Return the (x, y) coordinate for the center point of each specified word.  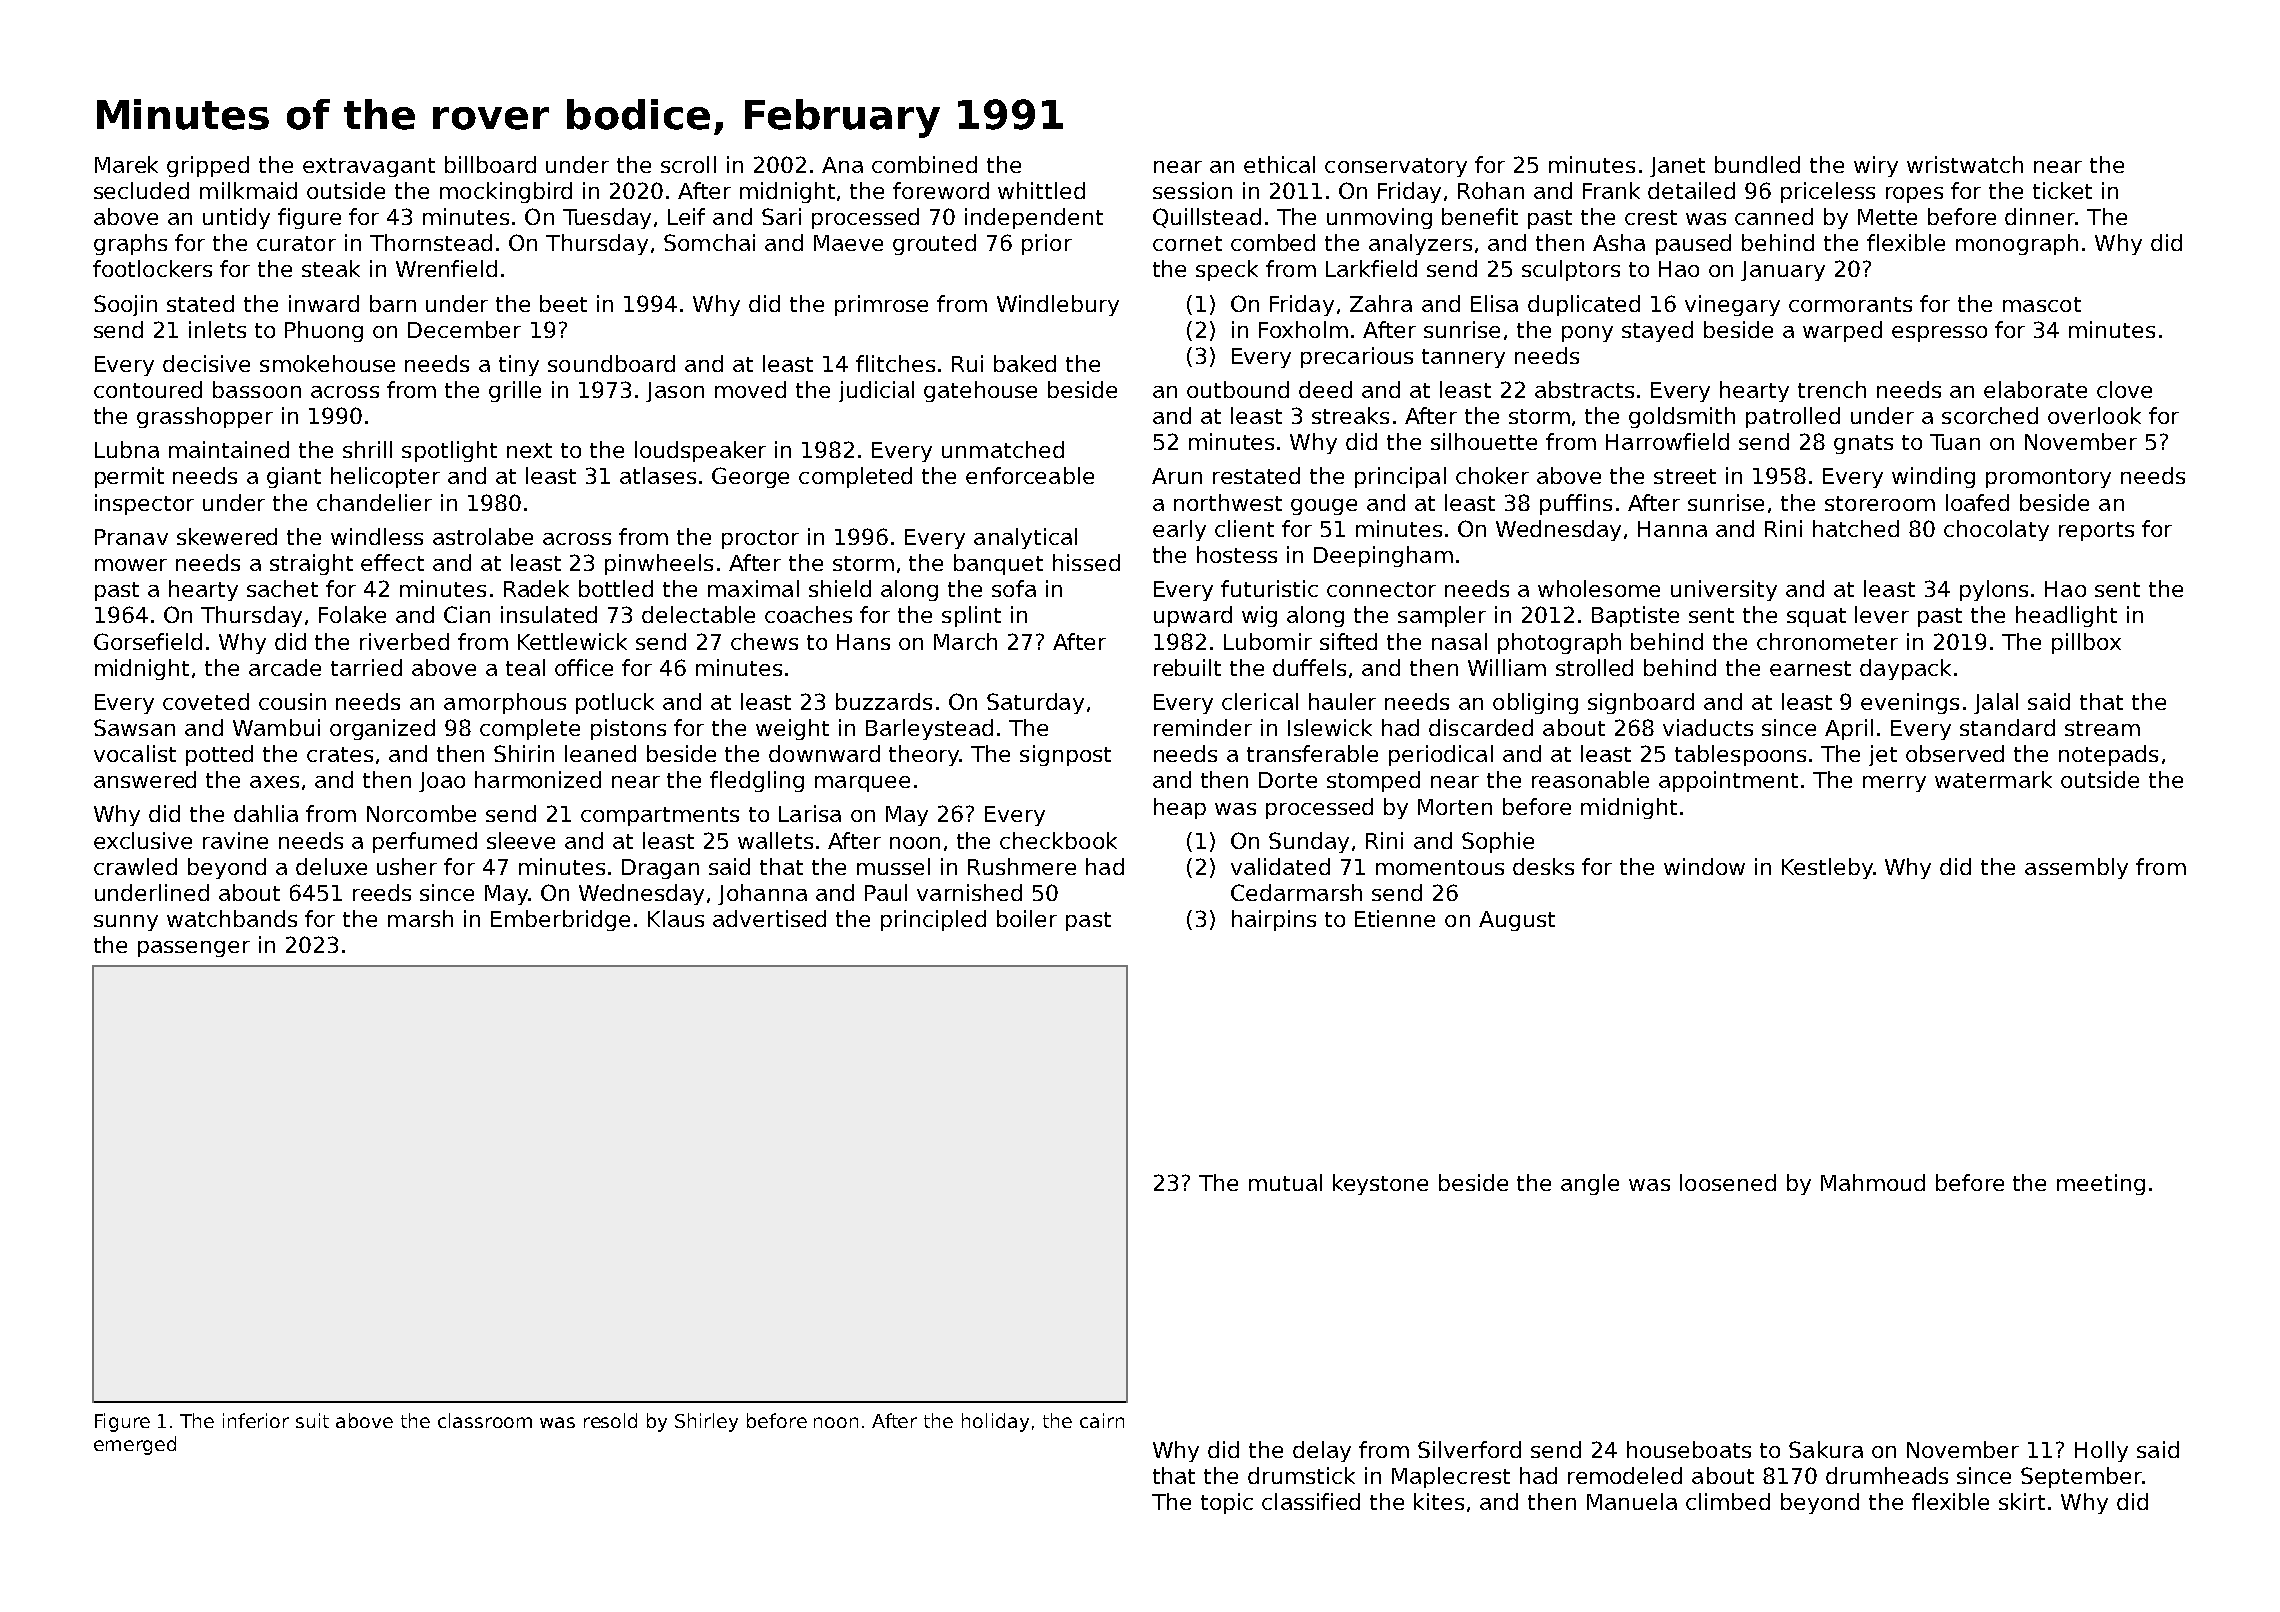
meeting (2101, 1184)
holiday (995, 1422)
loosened (1728, 1182)
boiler (1027, 918)
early (1179, 530)
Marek (126, 164)
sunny (126, 923)
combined (924, 164)
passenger (194, 949)
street (1685, 476)
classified (1311, 1501)
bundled (1757, 164)
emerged (135, 1445)
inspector (144, 504)
